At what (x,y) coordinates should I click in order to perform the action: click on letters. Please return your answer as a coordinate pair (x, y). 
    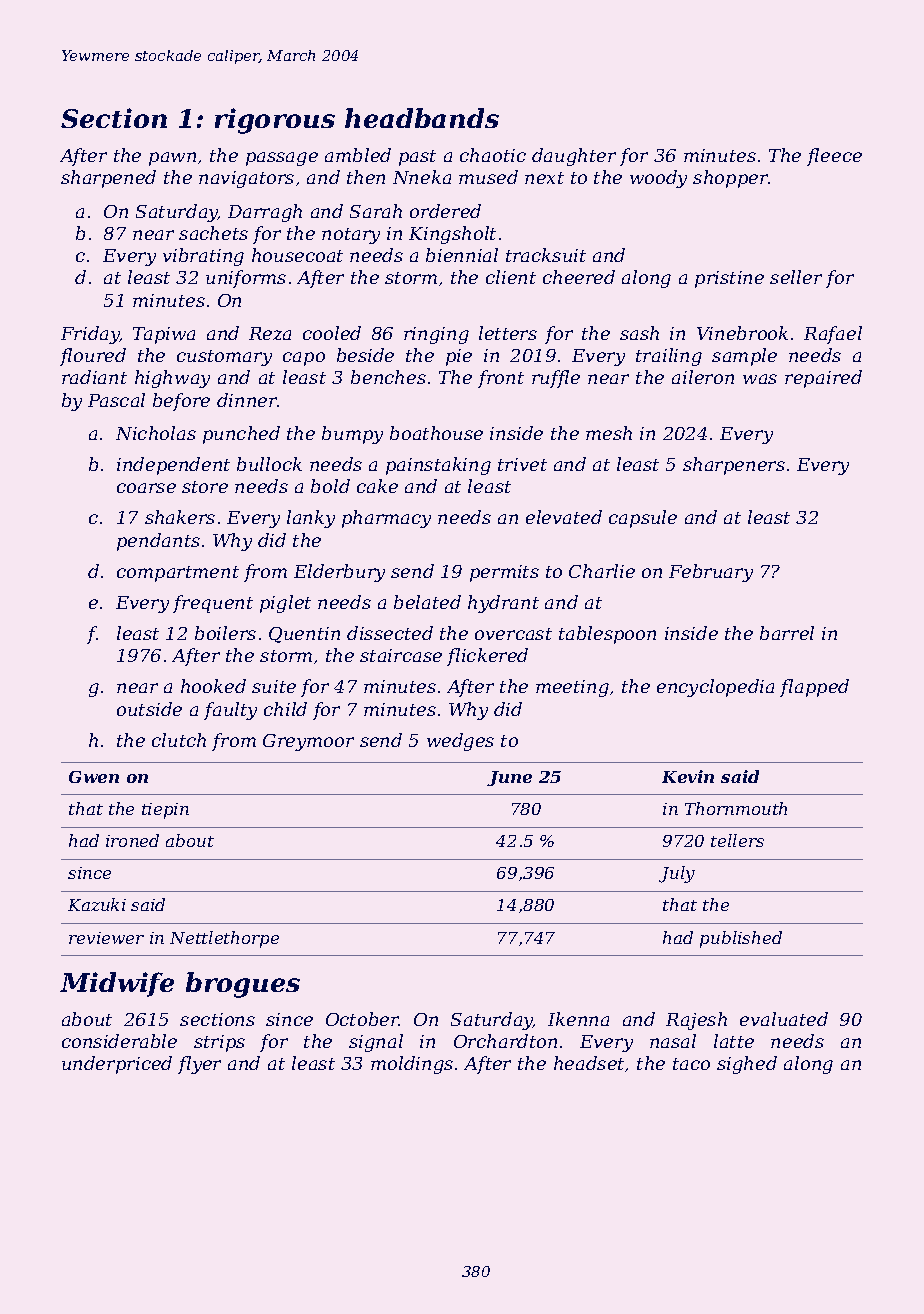
    Looking at the image, I should click on (508, 333).
